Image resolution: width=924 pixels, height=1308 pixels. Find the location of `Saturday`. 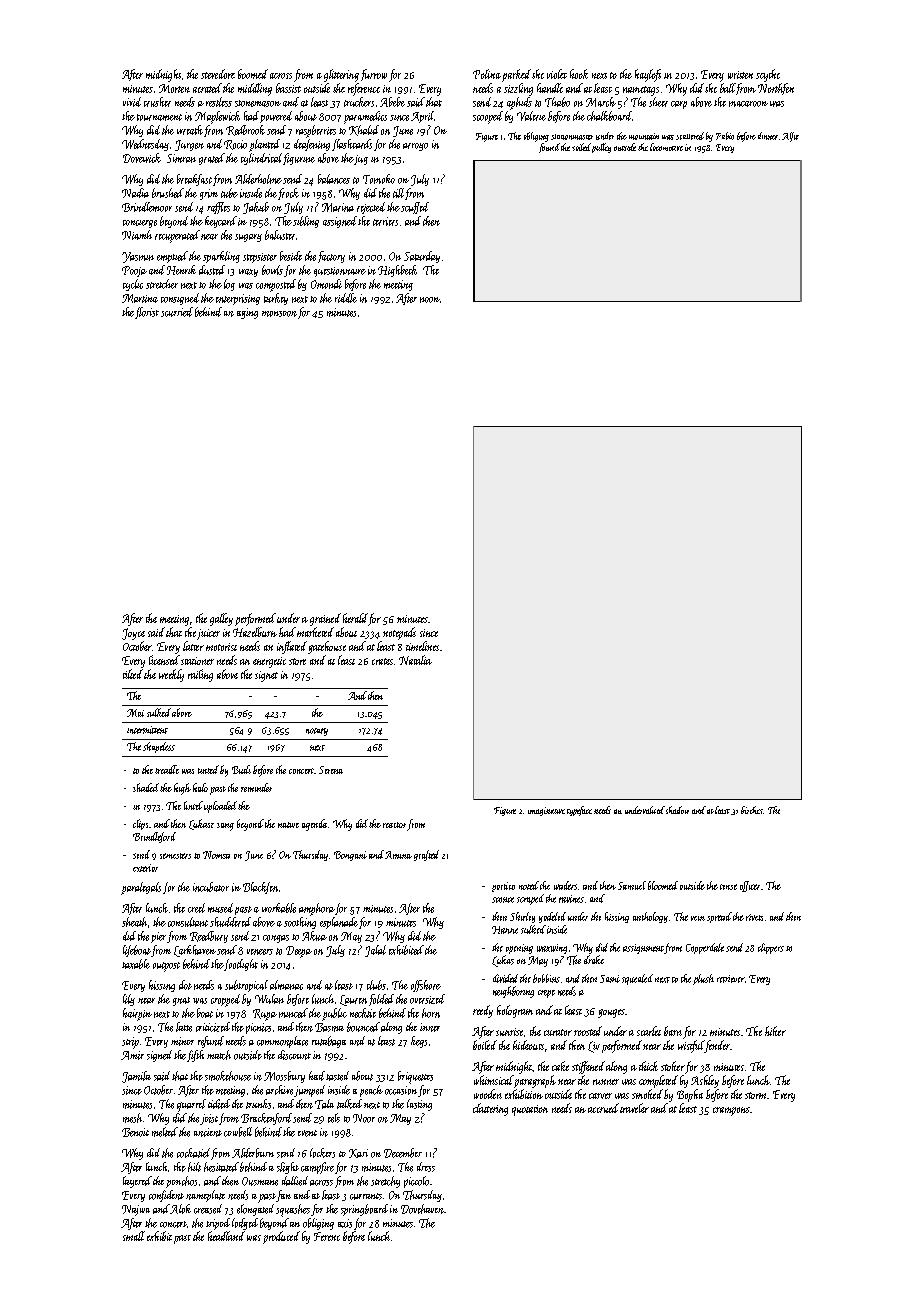

Saturday is located at coordinates (422, 257).
